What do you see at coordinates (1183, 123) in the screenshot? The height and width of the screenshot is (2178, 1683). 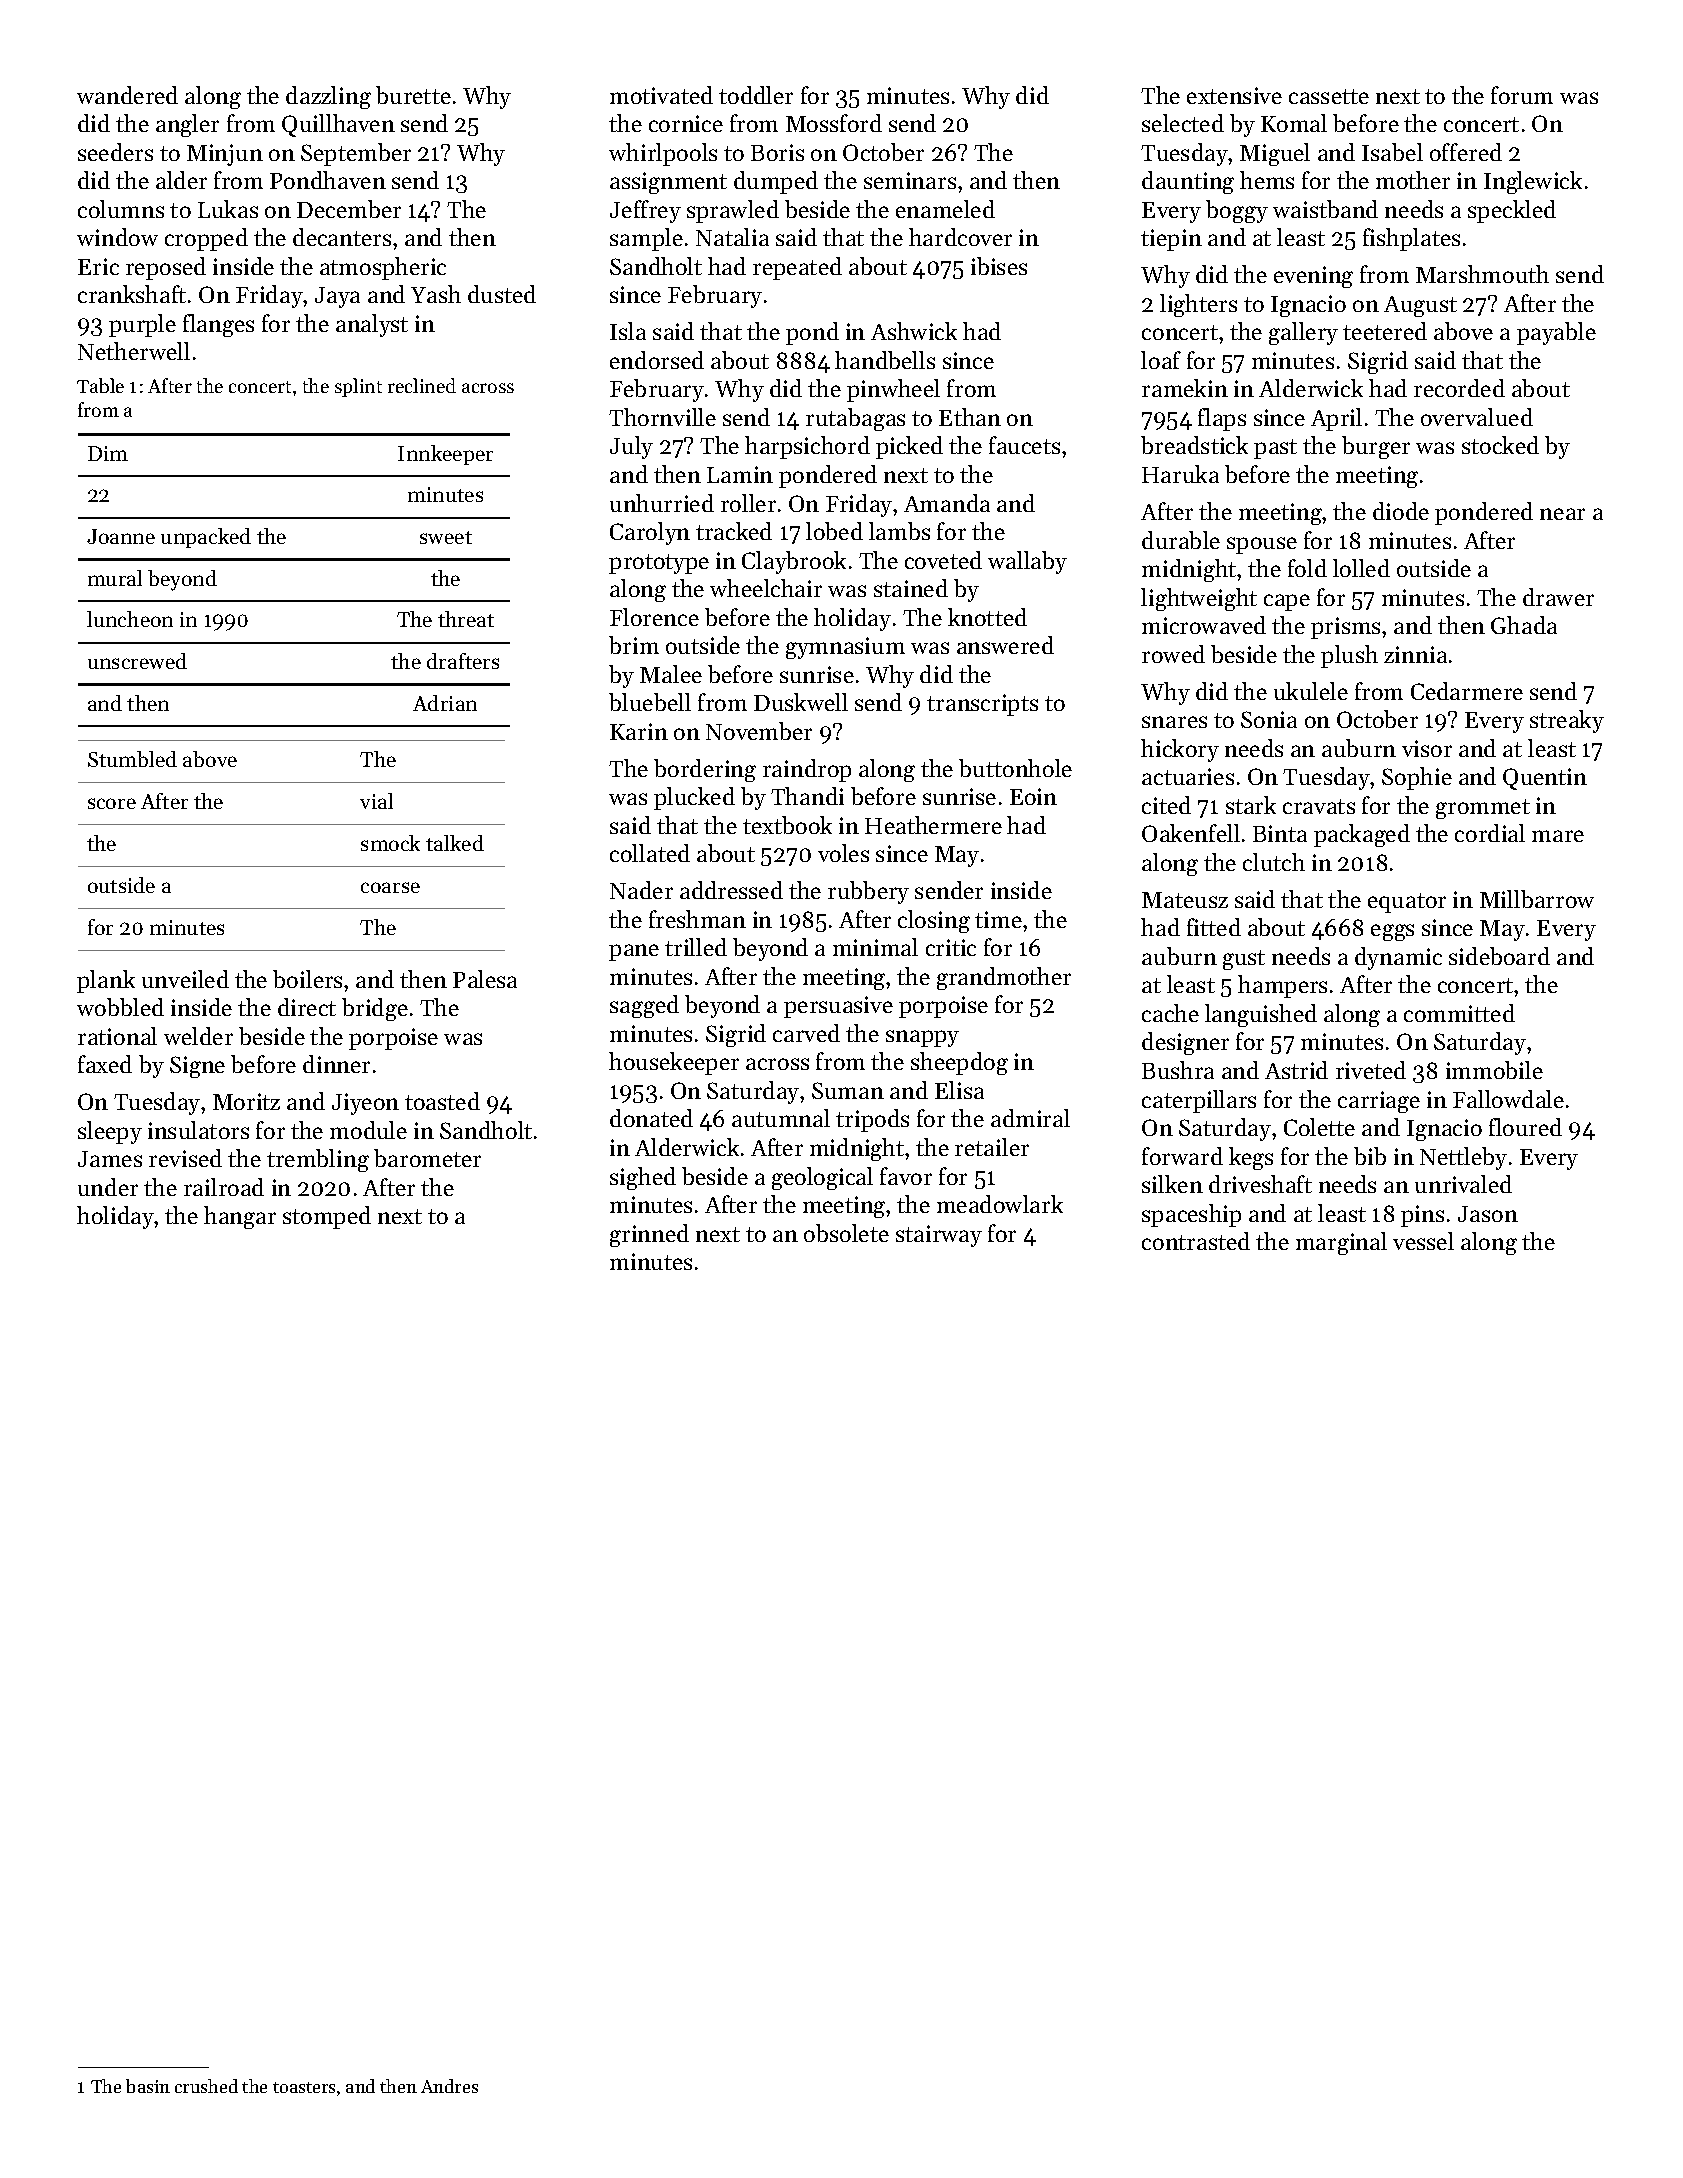 I see `selected` at bounding box center [1183, 123].
